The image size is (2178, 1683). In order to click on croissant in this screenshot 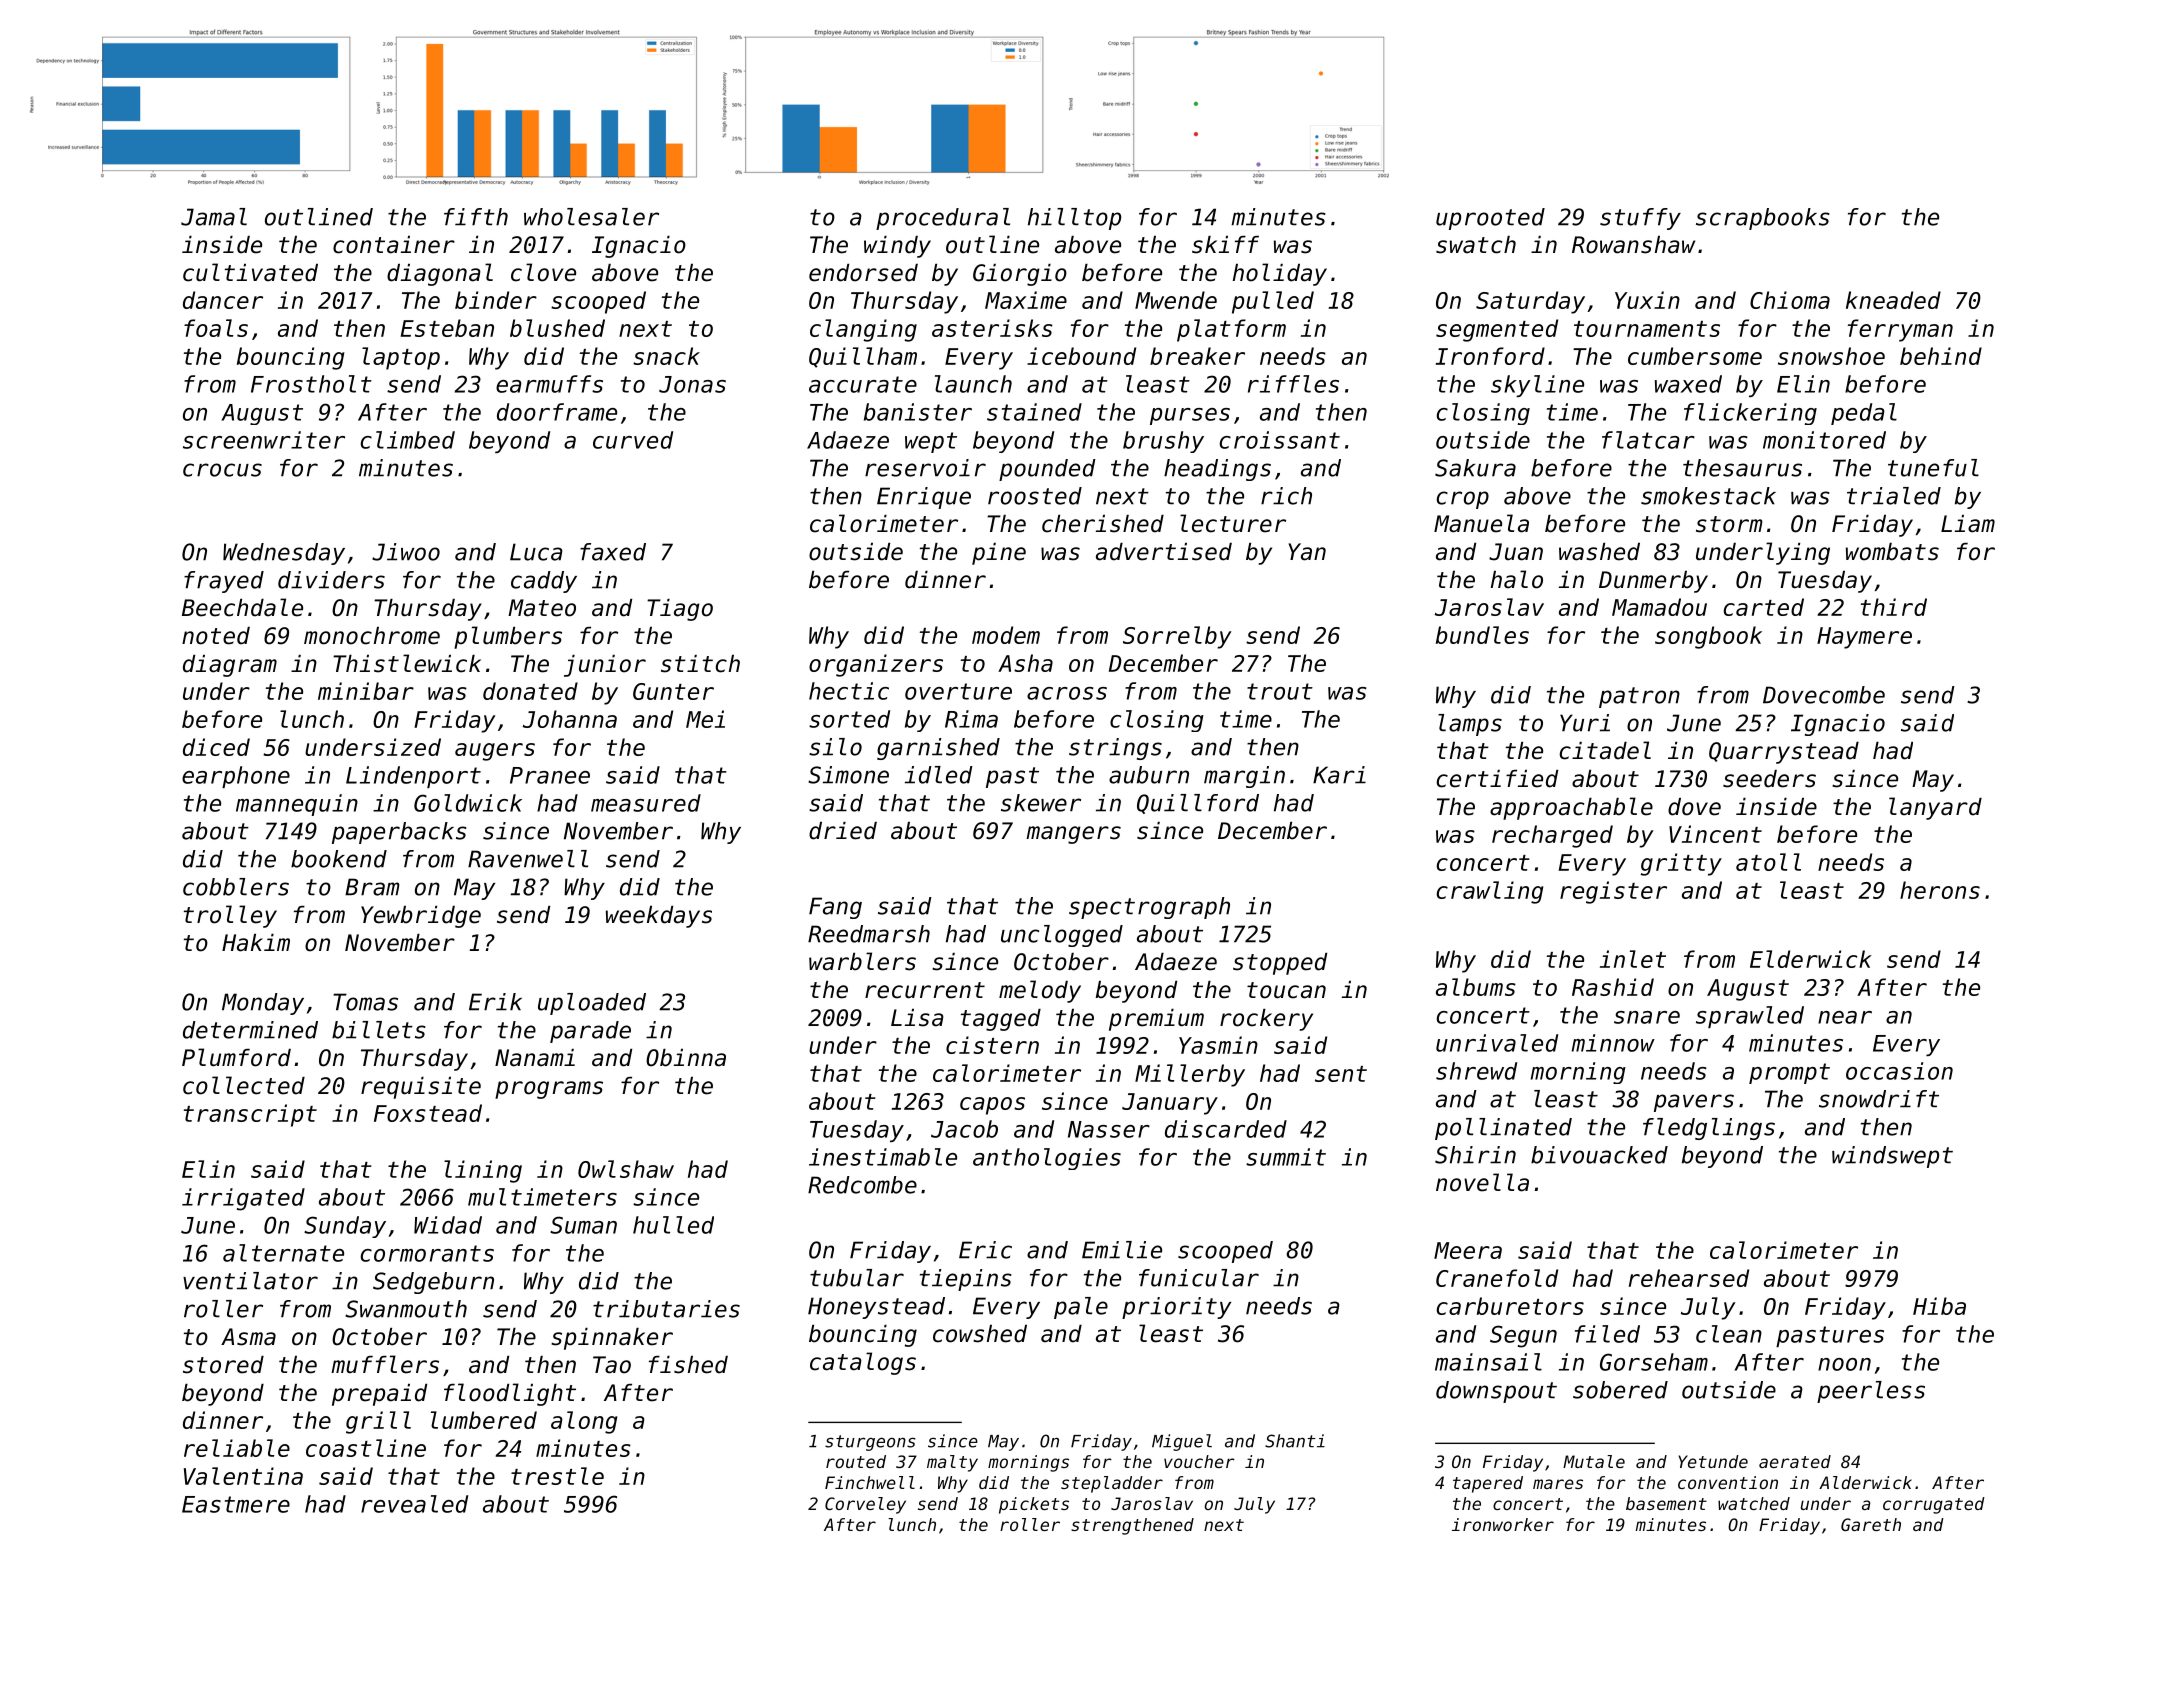, I will do `click(1280, 440)`.
